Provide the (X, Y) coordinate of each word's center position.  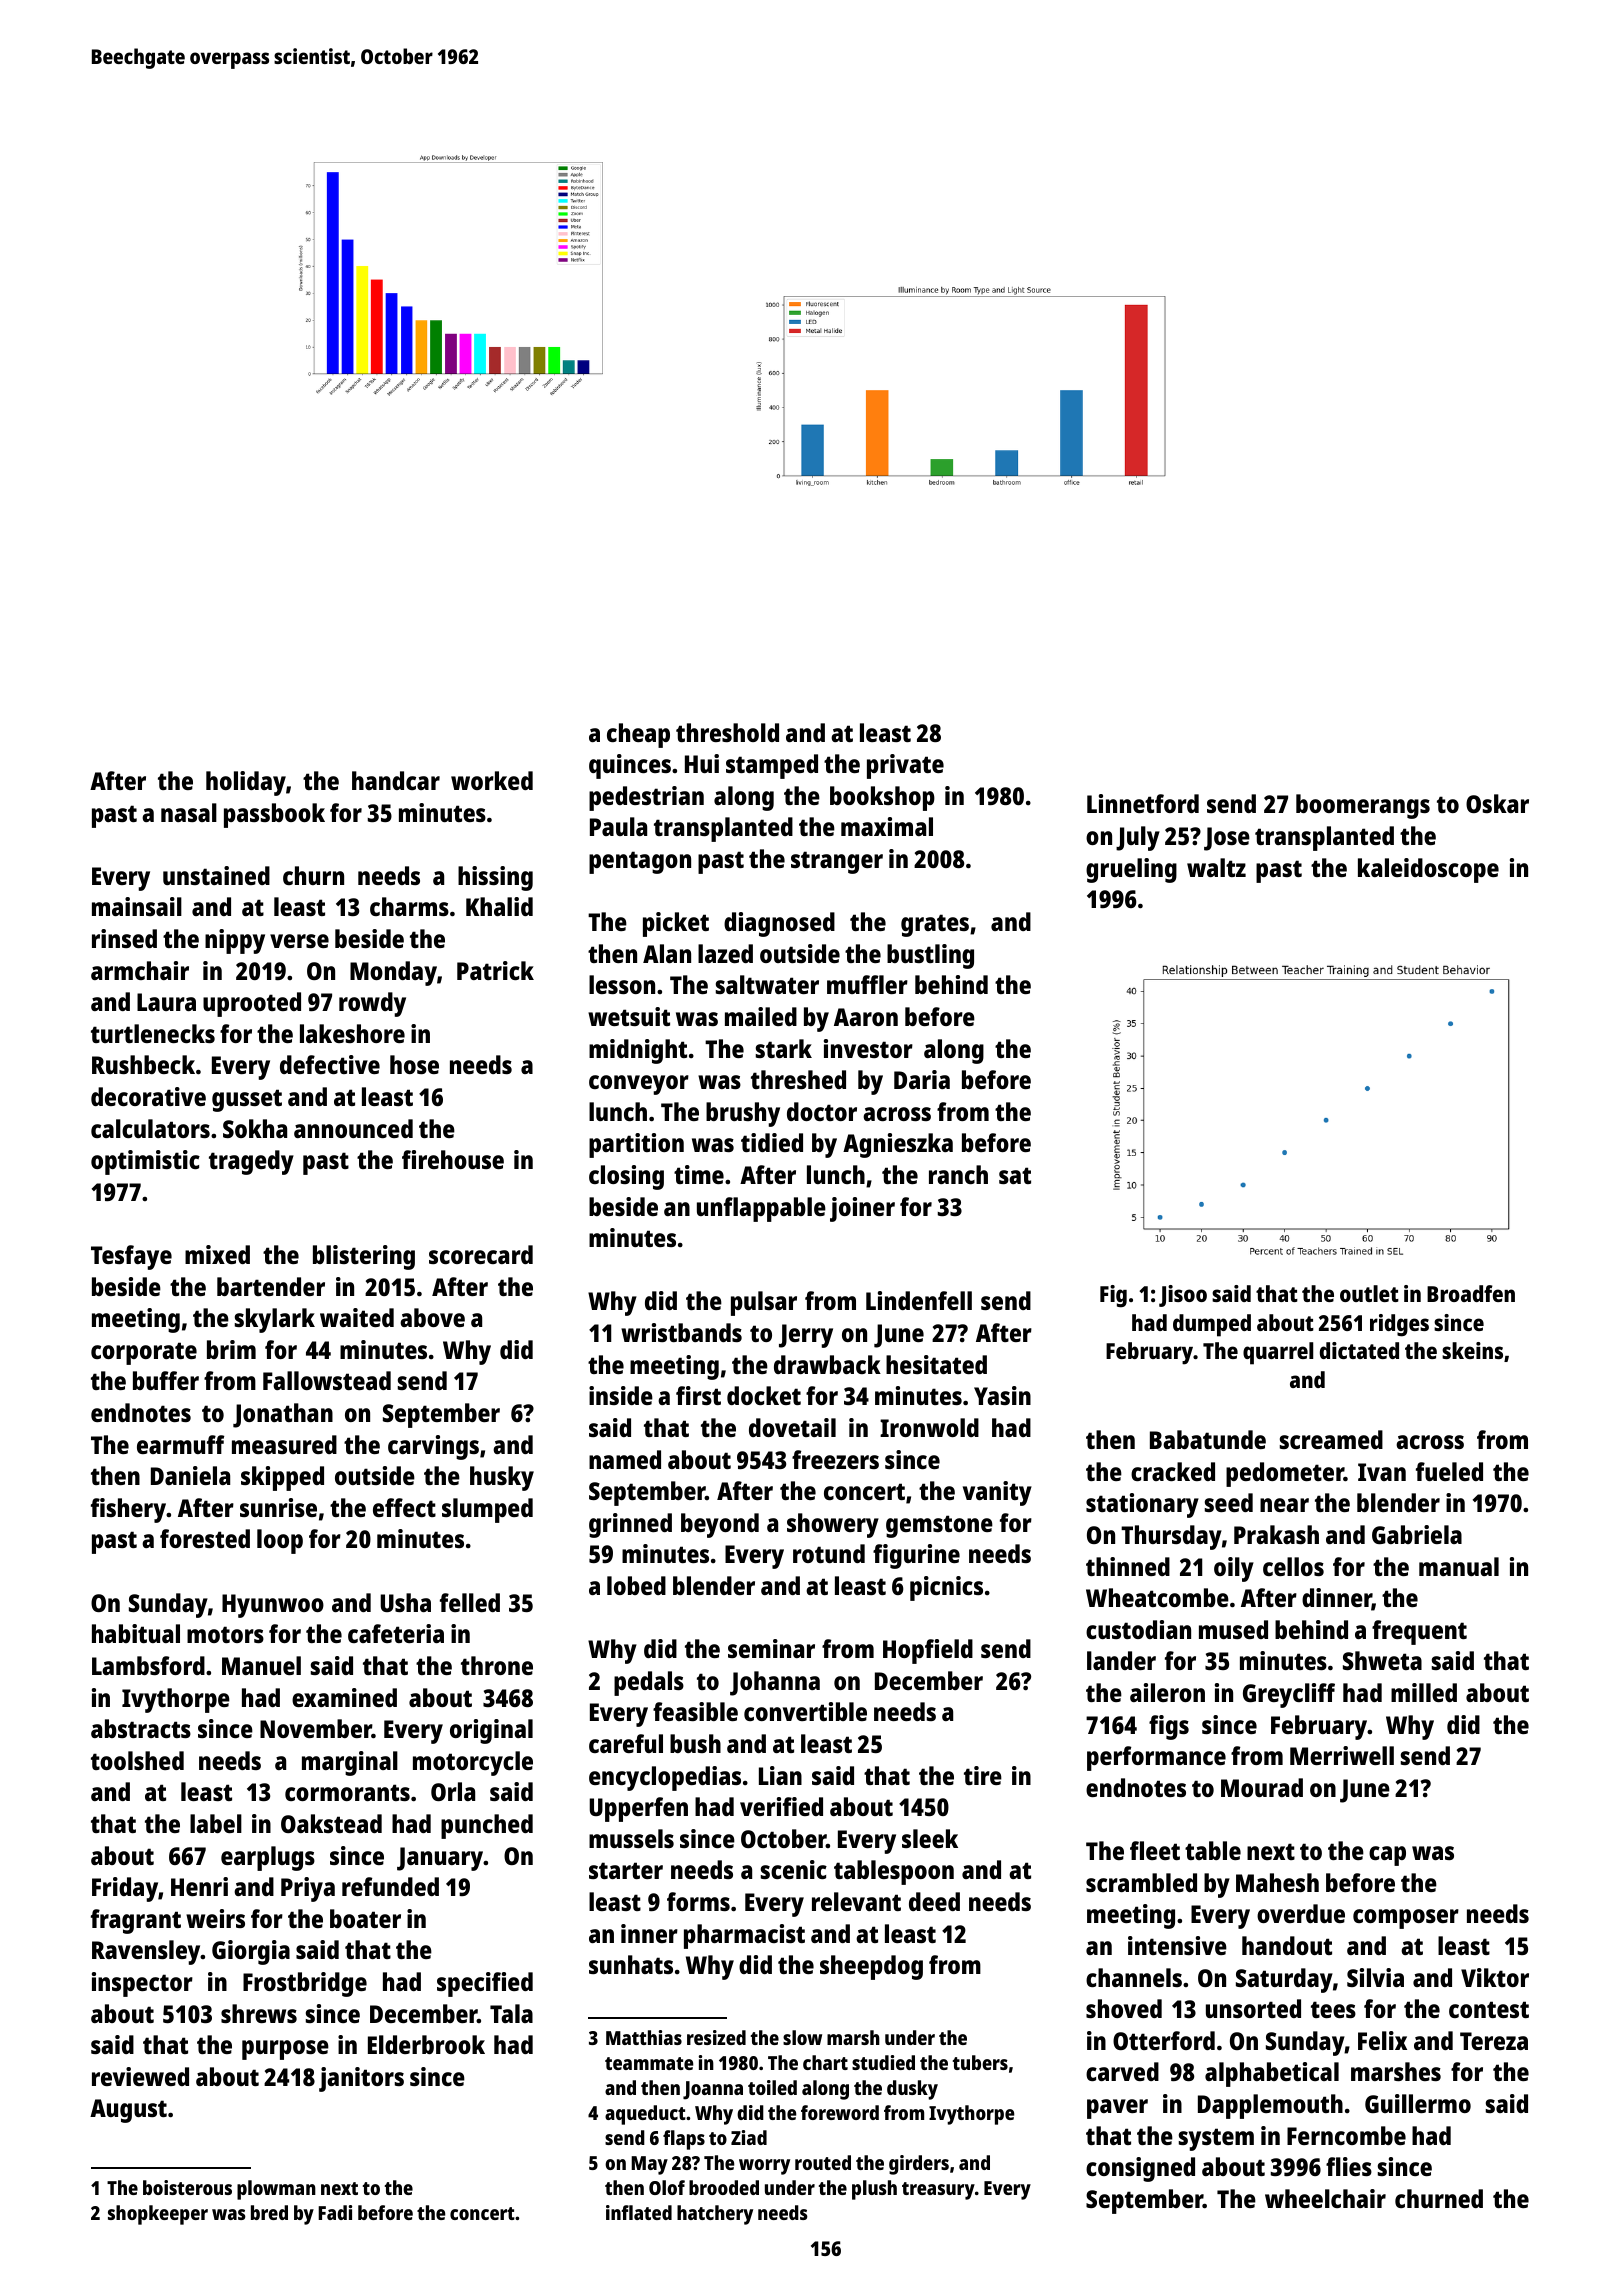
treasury (938, 2191)
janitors (361, 2079)
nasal (189, 812)
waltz (1216, 867)
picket (676, 924)
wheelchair (1325, 2198)
